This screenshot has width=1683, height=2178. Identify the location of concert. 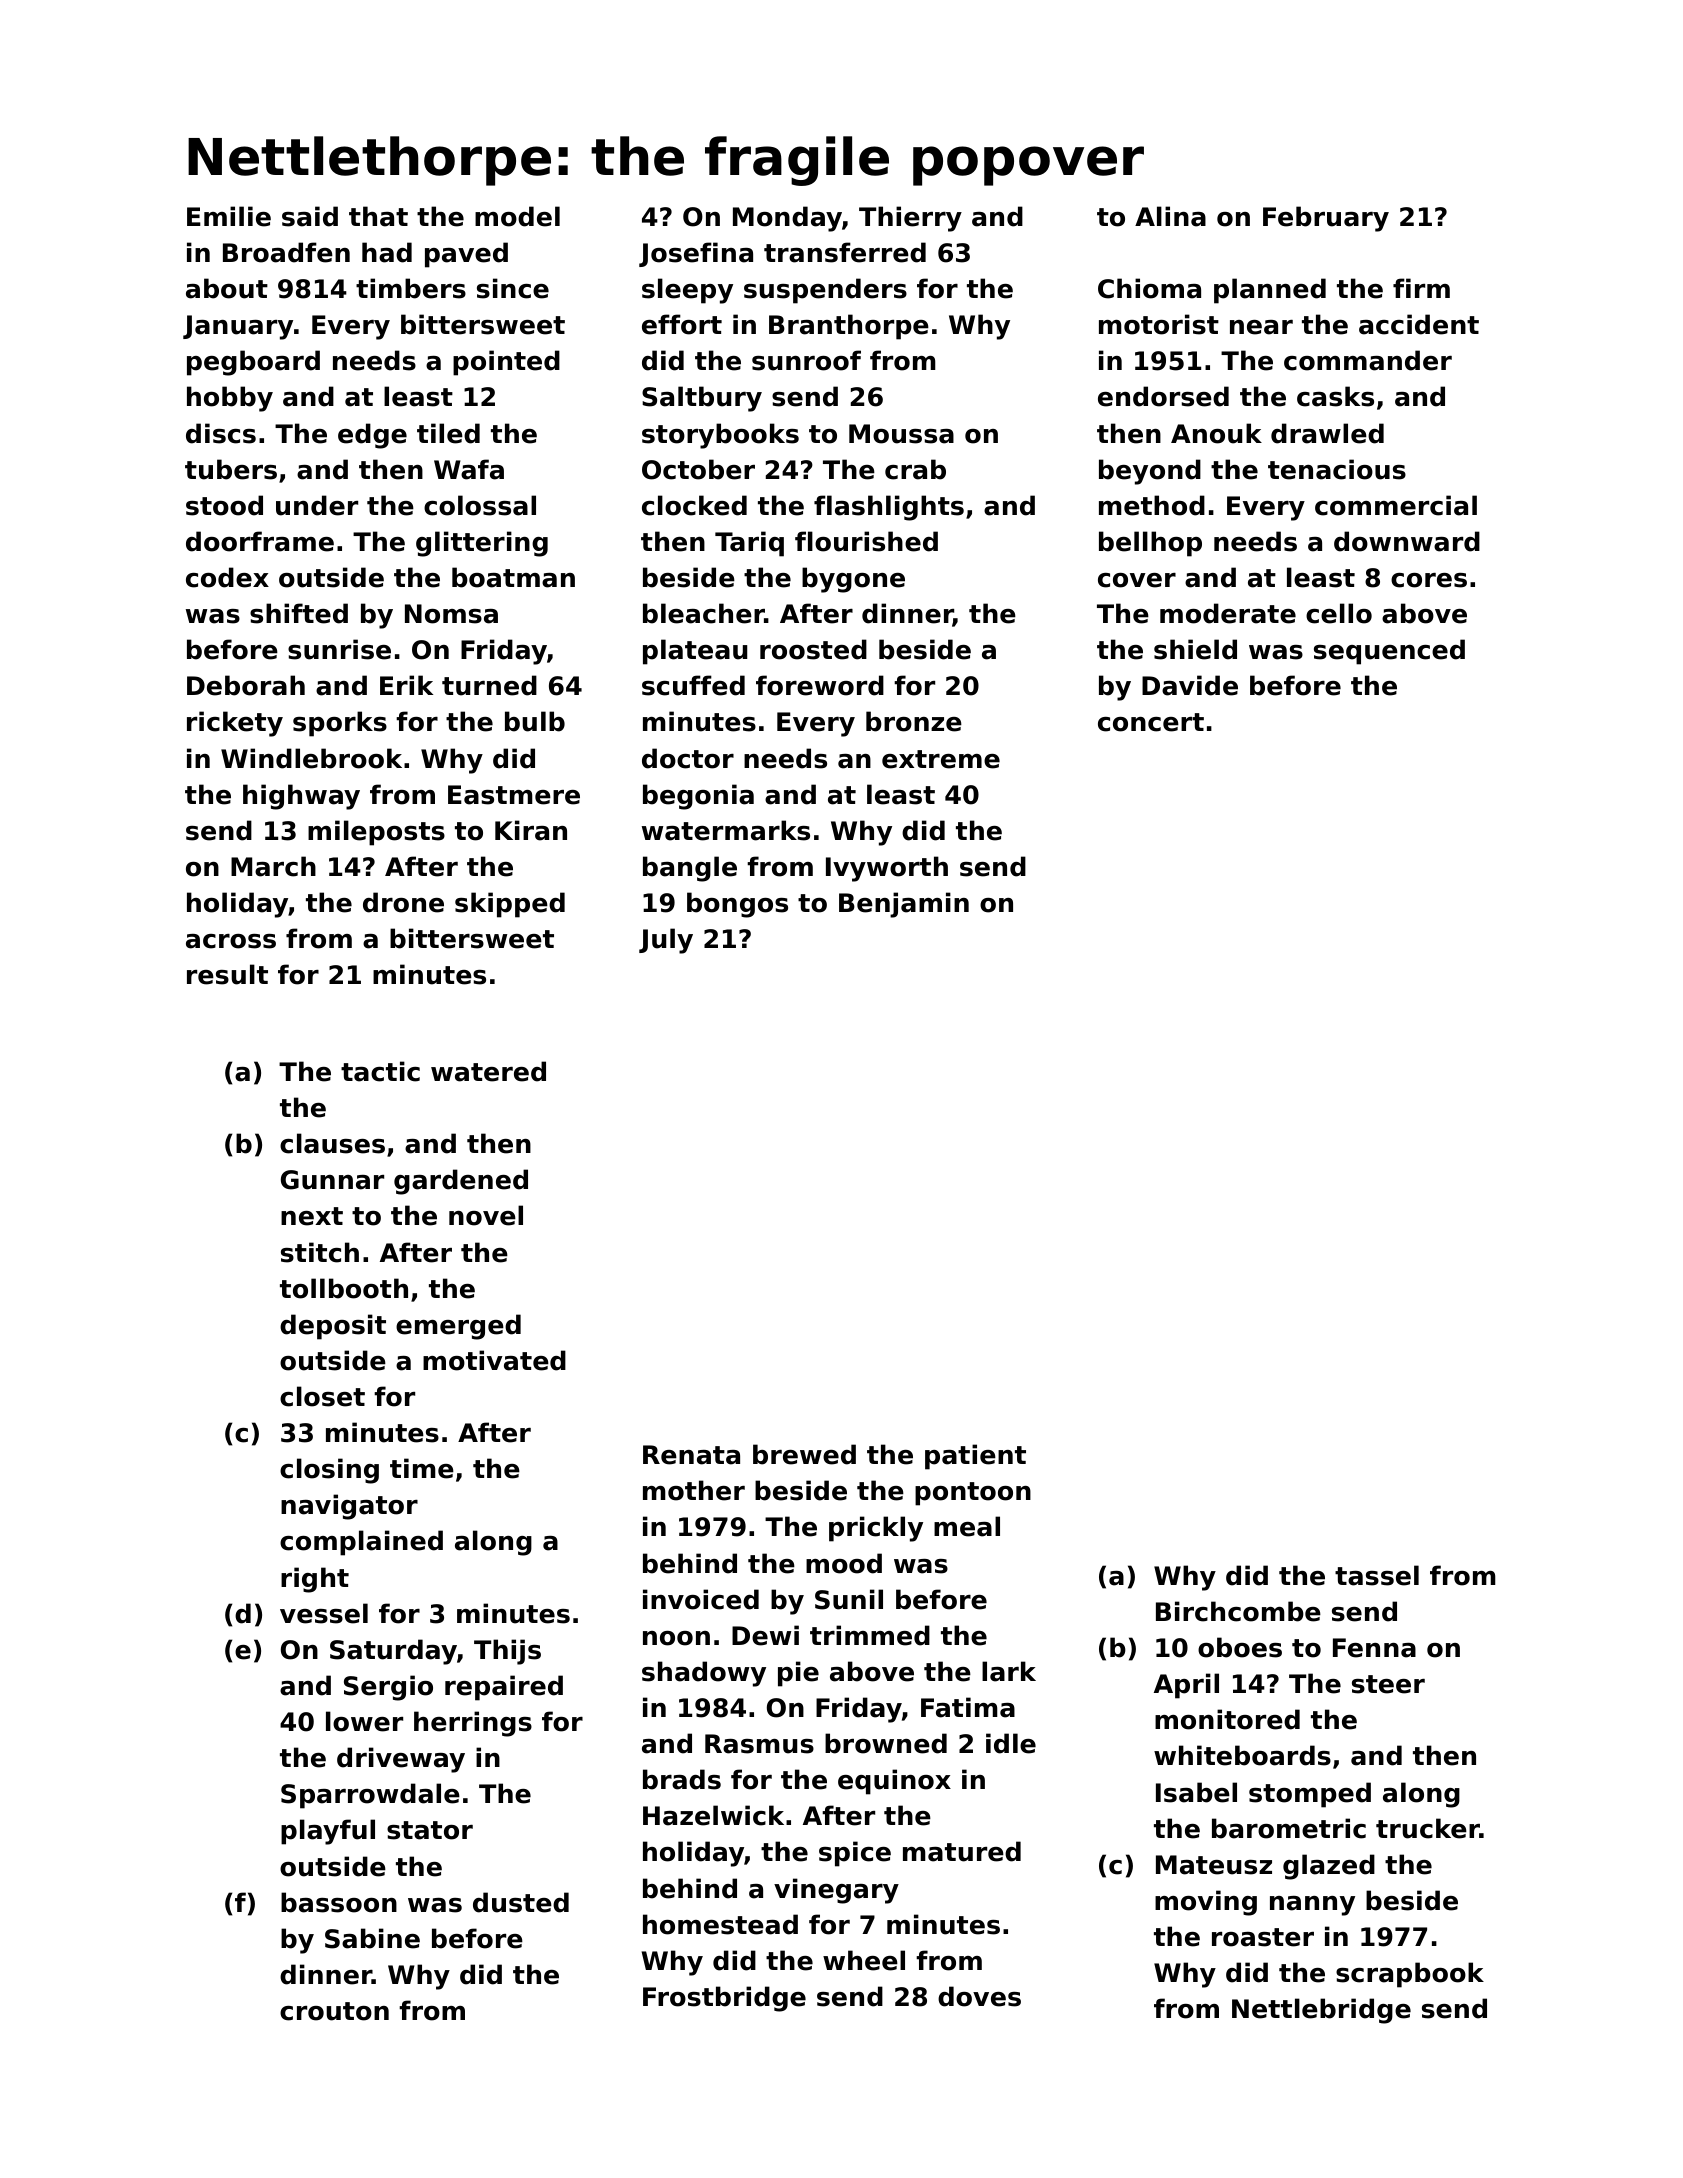
(1151, 722).
